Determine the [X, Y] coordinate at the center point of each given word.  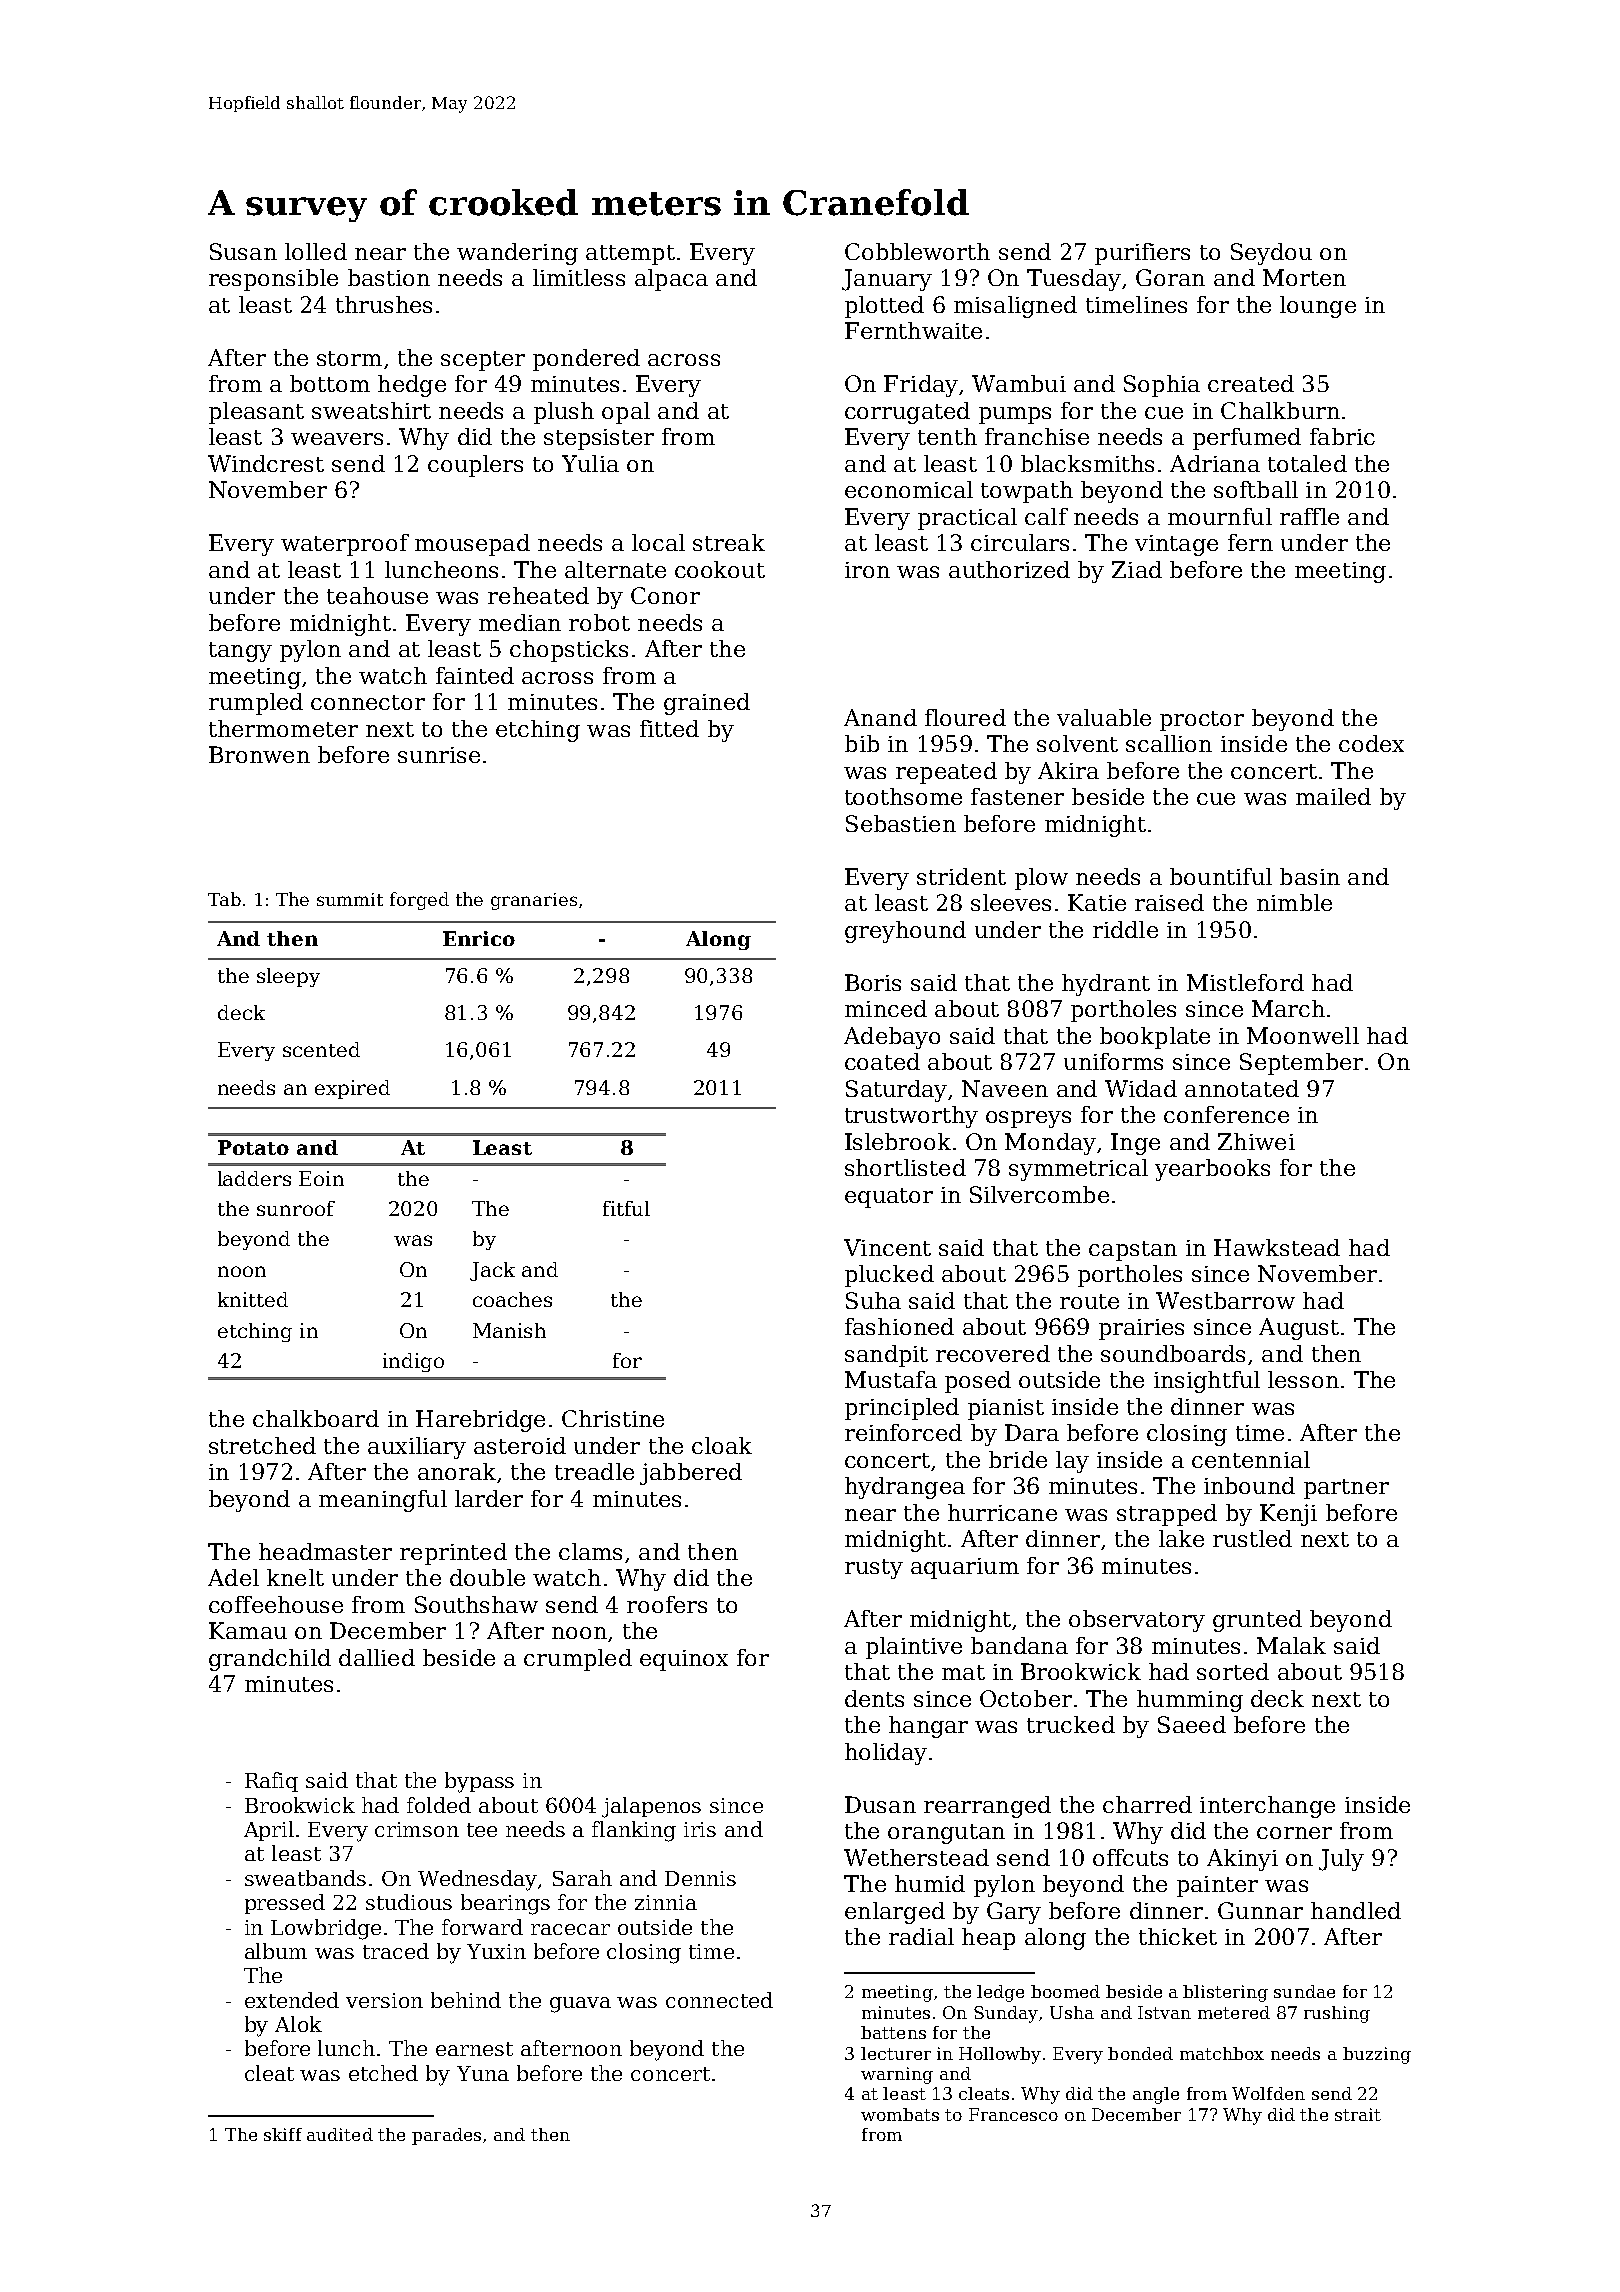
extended [292, 2000]
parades [446, 2136]
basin [1310, 876]
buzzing [1377, 2055]
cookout [720, 569]
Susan [243, 251]
